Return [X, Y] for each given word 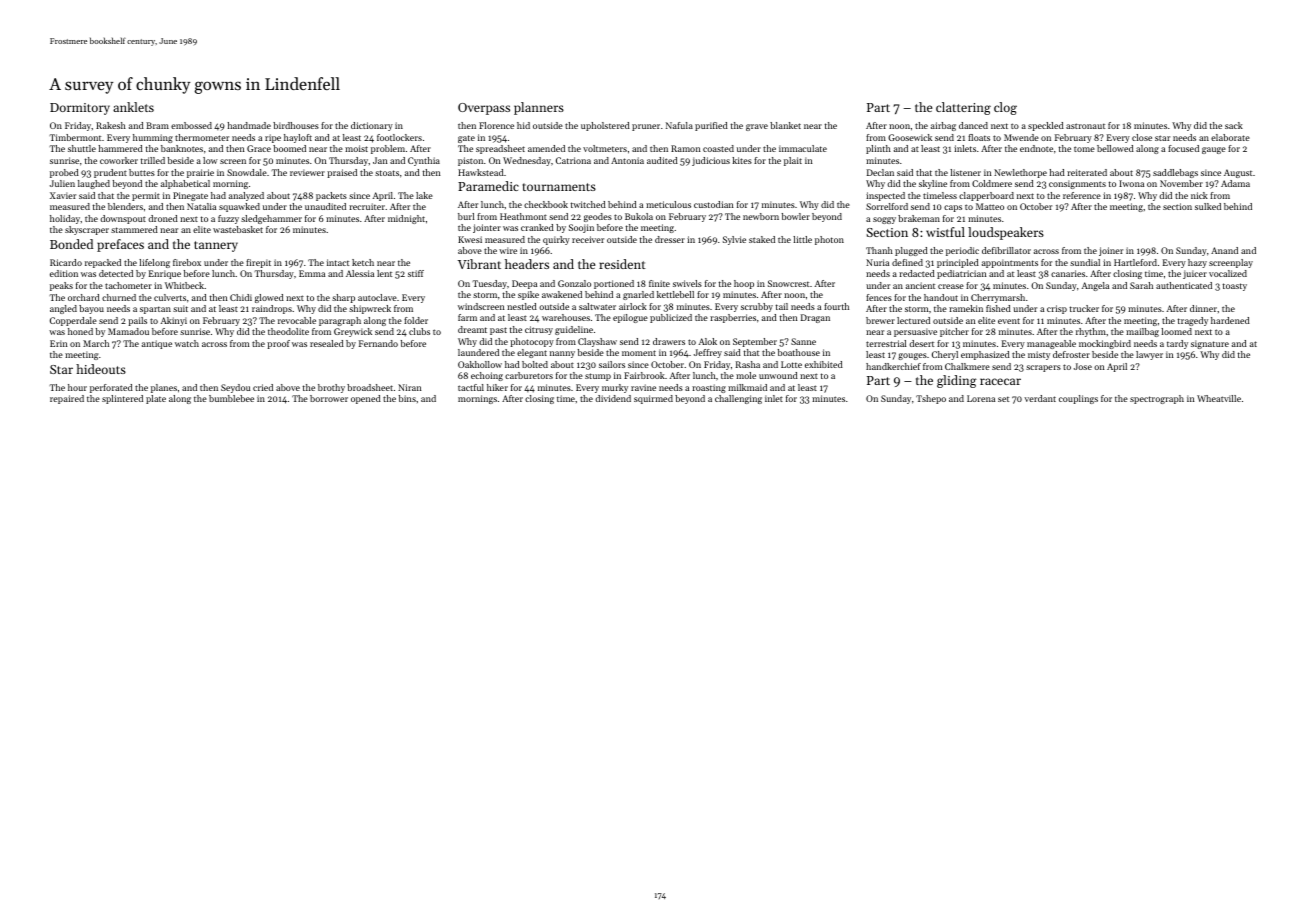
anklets [133, 107]
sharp [343, 298]
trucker [1084, 308]
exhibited [824, 364]
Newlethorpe [1020, 173]
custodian [713, 204]
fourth [836, 306]
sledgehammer [271, 219]
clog [1005, 108]
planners [539, 108]
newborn [761, 216]
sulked [1208, 206]
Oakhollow [480, 364]
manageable [1051, 344]
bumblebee [231, 398]
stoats [387, 173]
